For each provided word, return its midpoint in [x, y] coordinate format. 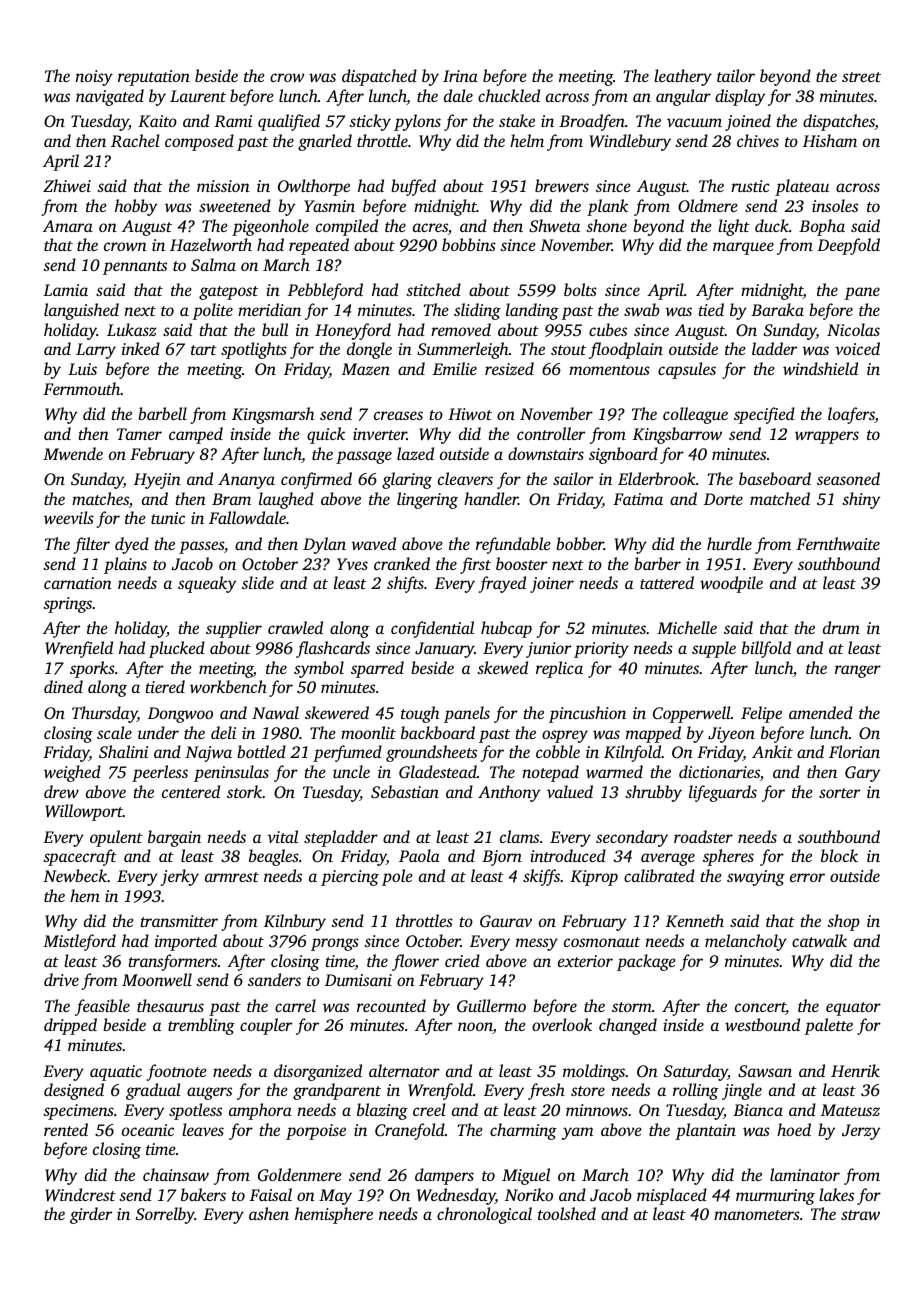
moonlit [368, 732]
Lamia [65, 290]
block [839, 855]
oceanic [148, 1130]
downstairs [546, 453]
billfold [766, 649]
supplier [234, 629]
